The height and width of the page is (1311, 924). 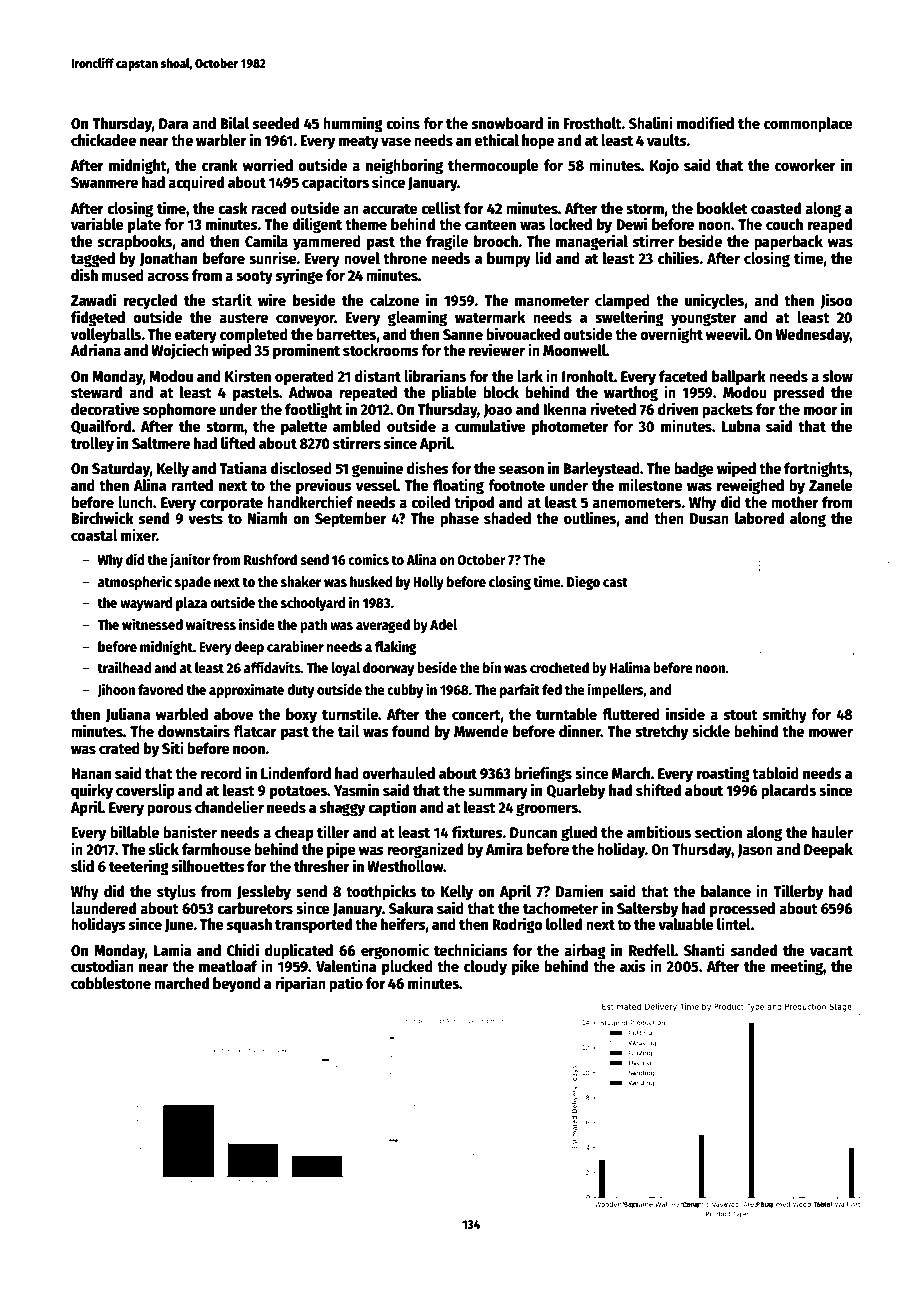 What do you see at coordinates (82, 865) in the page?
I see `slid` at bounding box center [82, 865].
